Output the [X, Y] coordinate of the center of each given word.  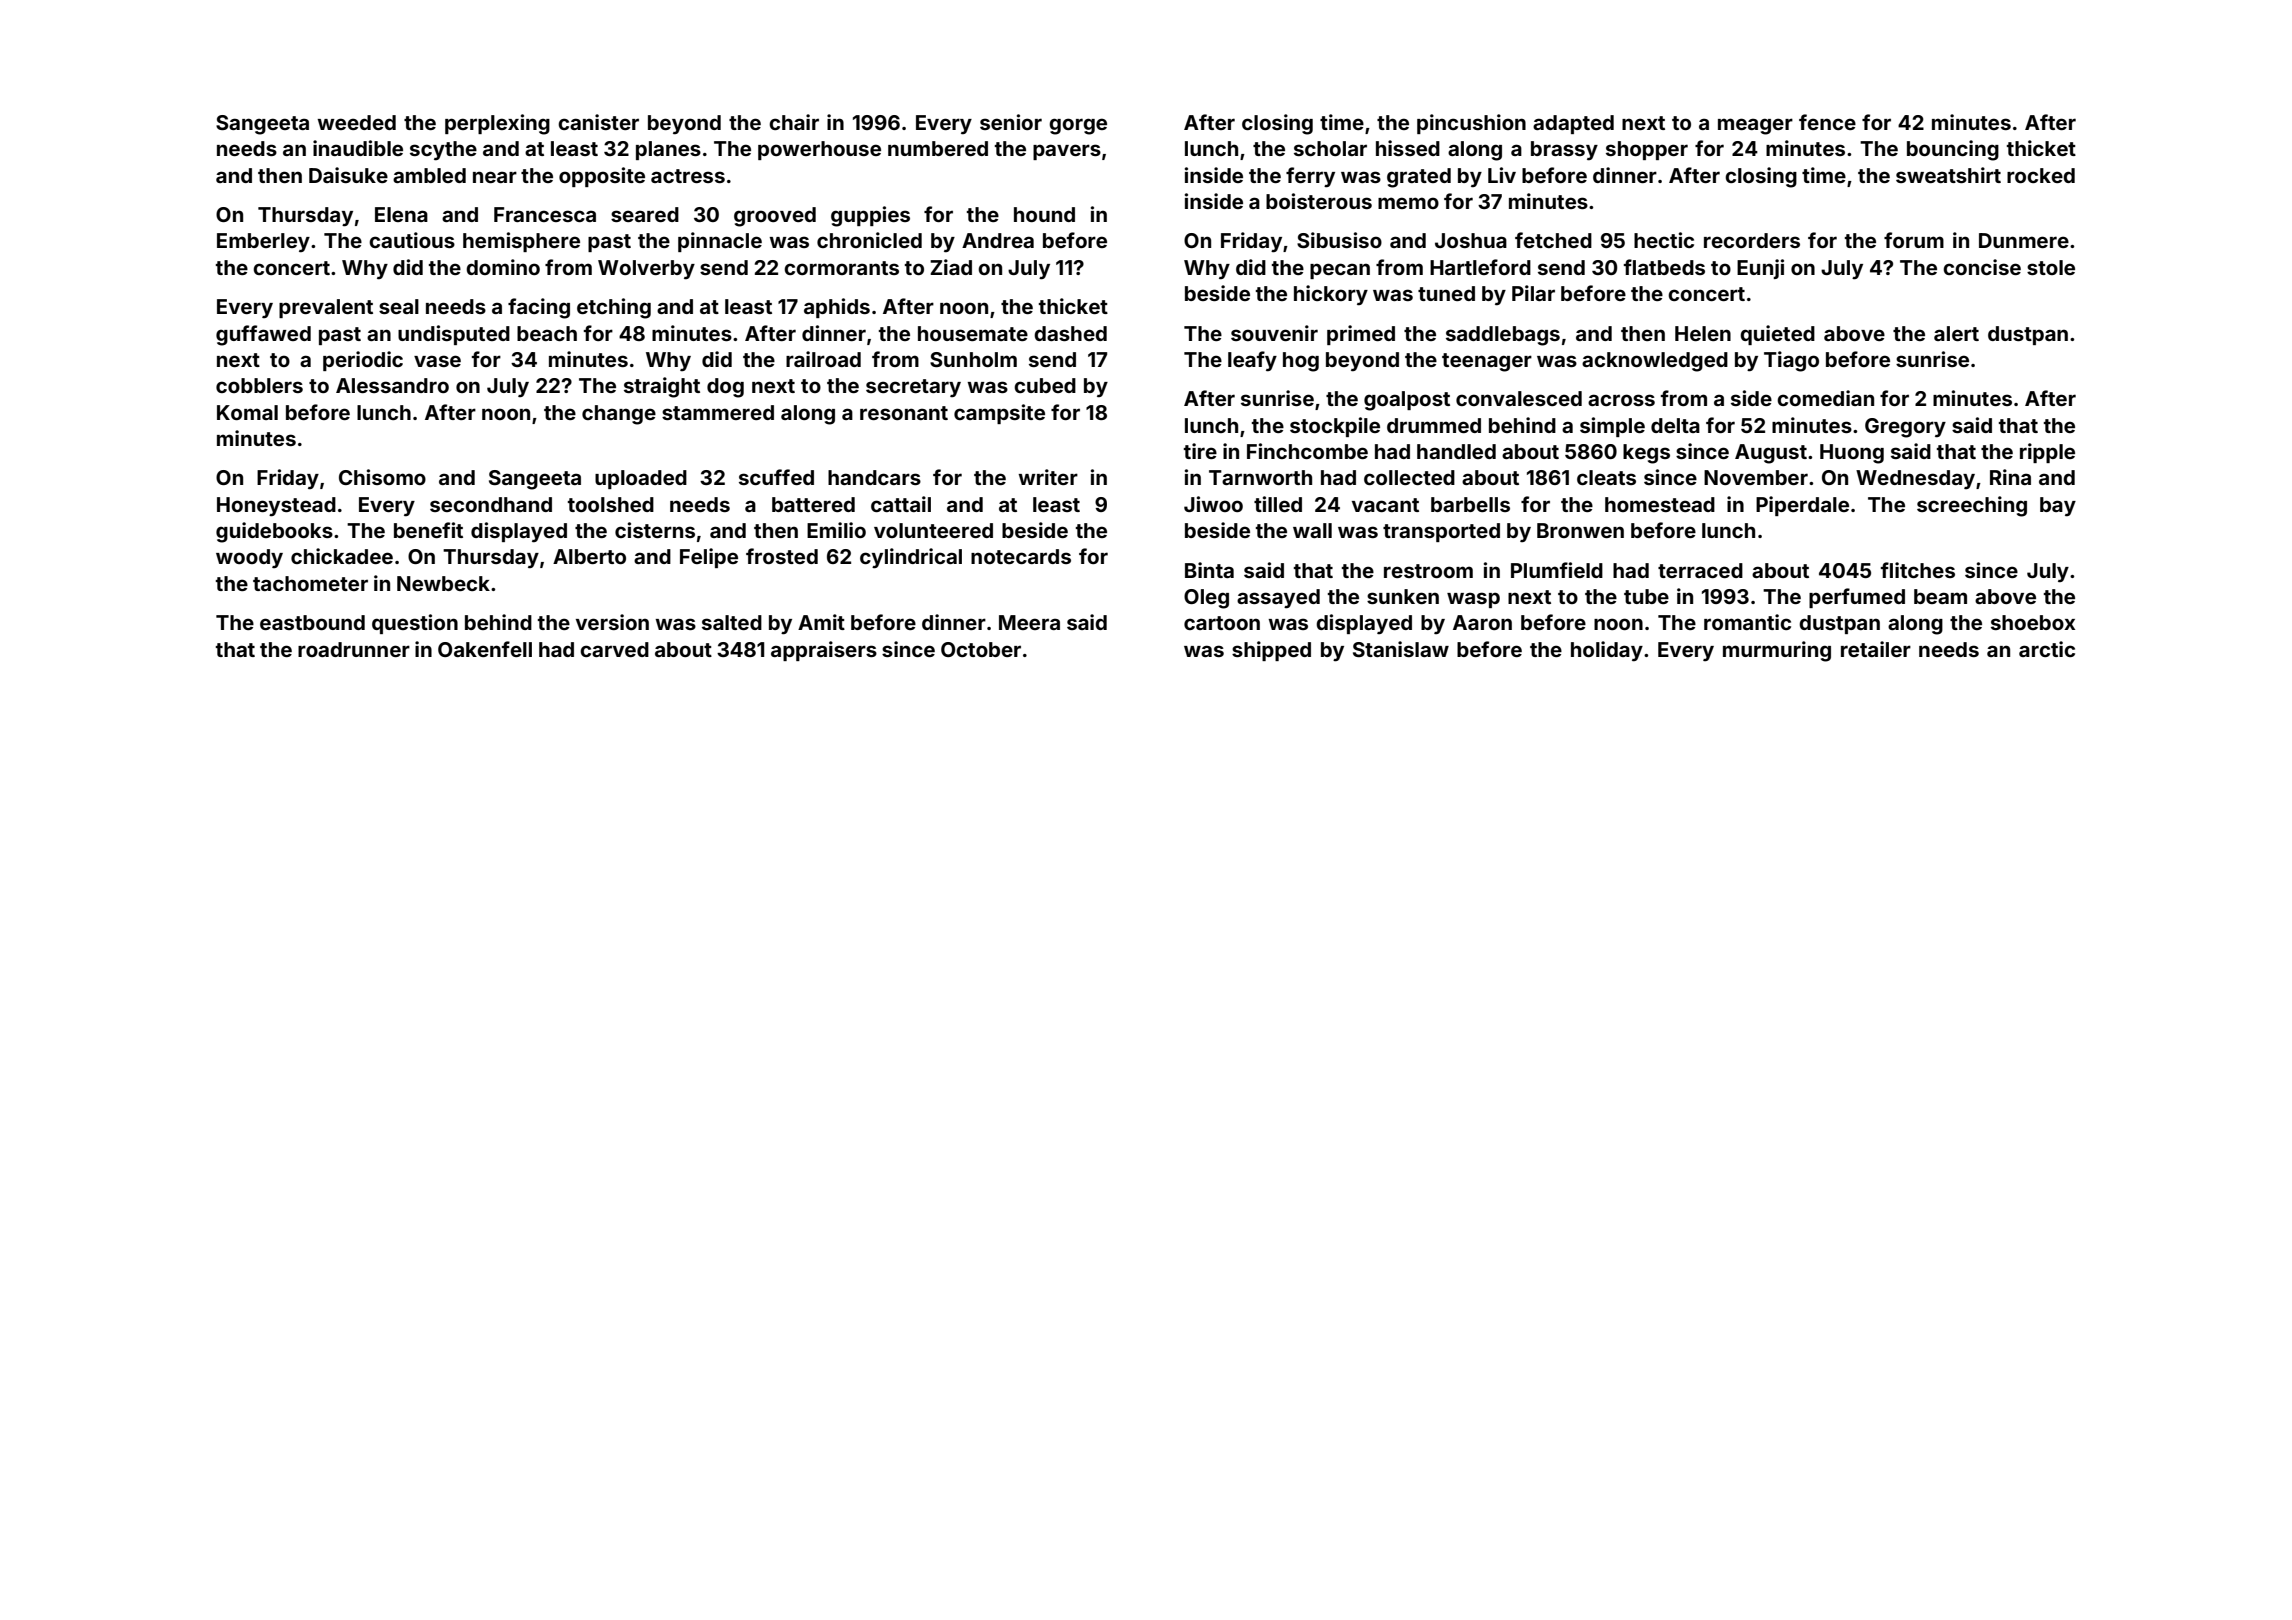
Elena [401, 214]
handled [1456, 451]
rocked [2041, 175]
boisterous [1319, 201]
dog [725, 388]
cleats [1606, 477]
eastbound [312, 622]
